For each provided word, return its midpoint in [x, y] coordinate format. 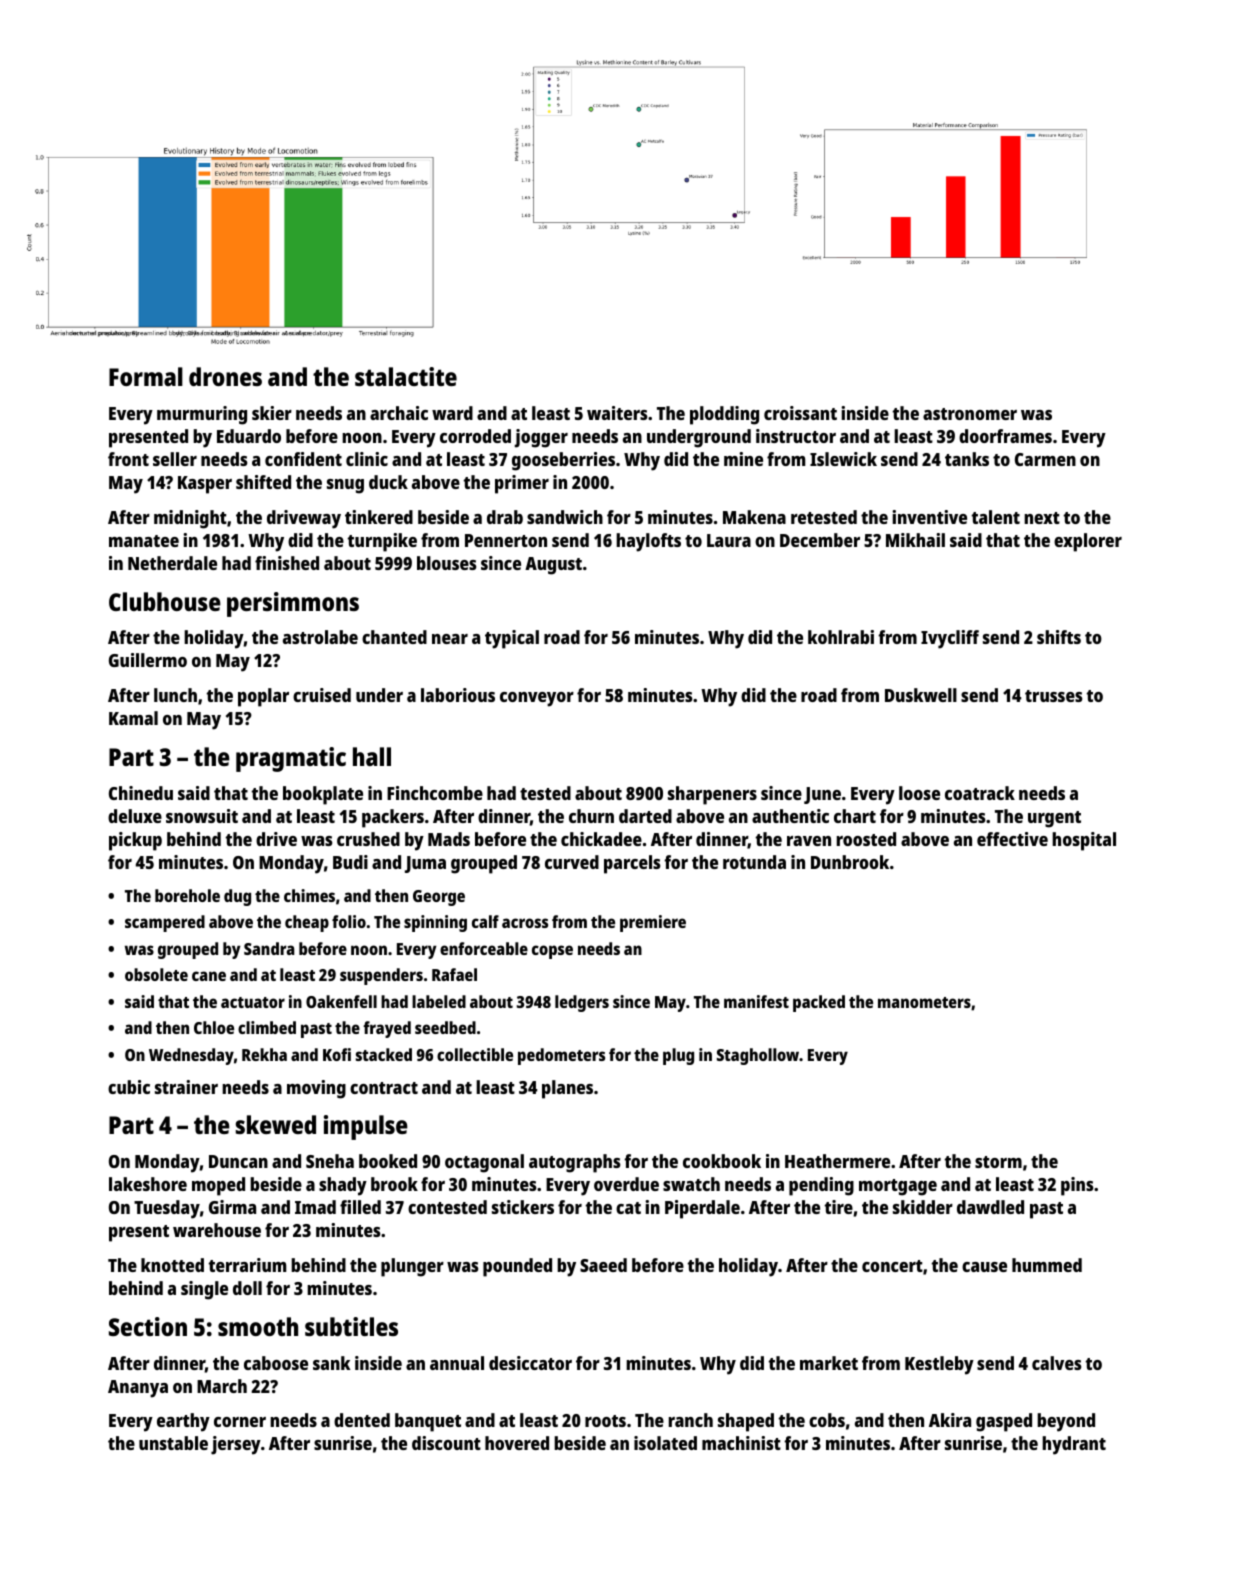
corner [240, 1422]
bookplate [323, 795]
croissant [800, 413]
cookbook [722, 1161]
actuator [253, 1002]
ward [452, 413]
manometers [924, 1002]
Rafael [454, 974]
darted [645, 816]
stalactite [406, 376]
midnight [190, 519]
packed [819, 1003]
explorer [1088, 542]
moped [218, 1186]
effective [1012, 839]
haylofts [648, 542]
